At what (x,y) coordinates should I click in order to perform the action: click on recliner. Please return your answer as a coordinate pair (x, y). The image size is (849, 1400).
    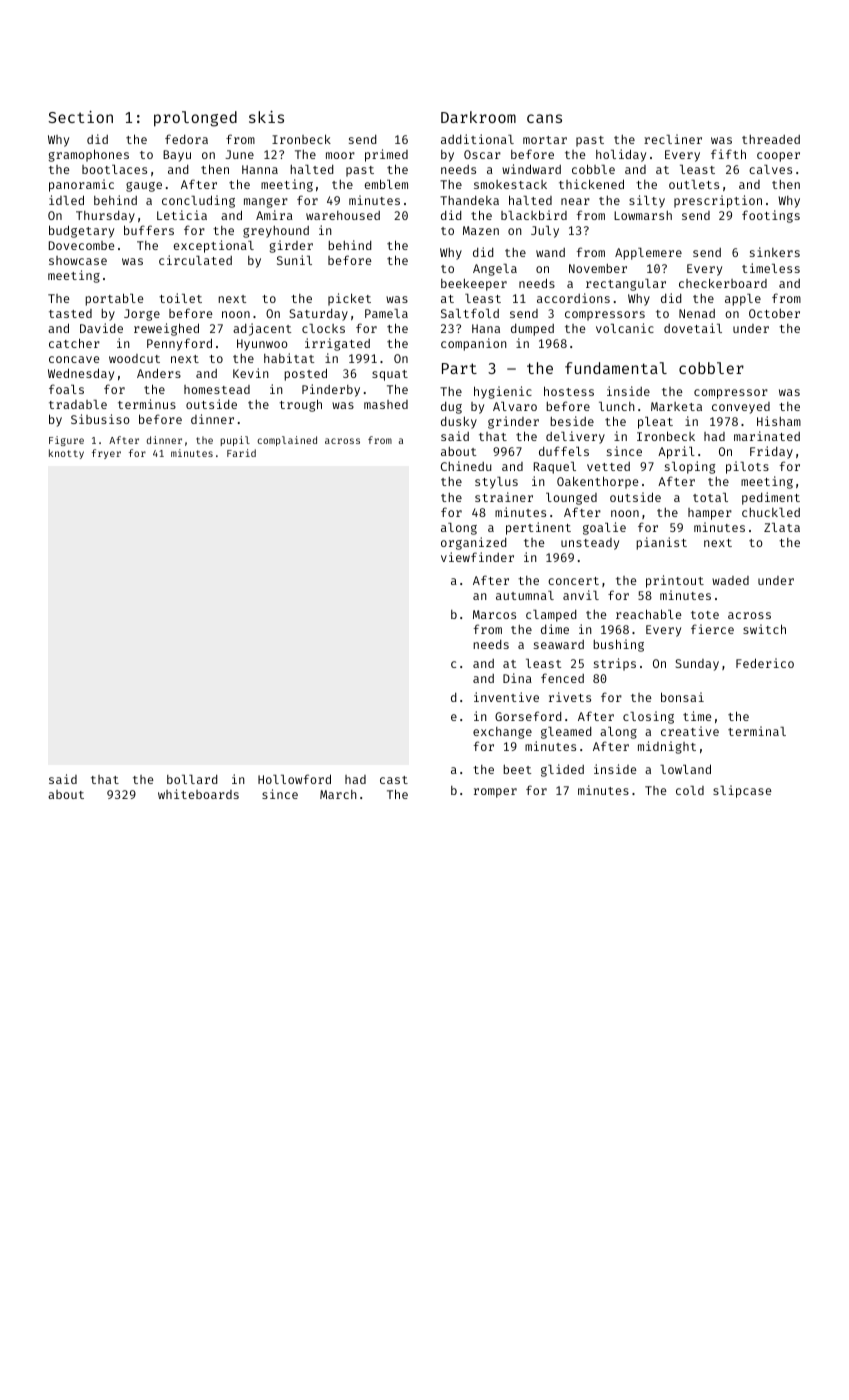
    Looking at the image, I should click on (673, 139).
